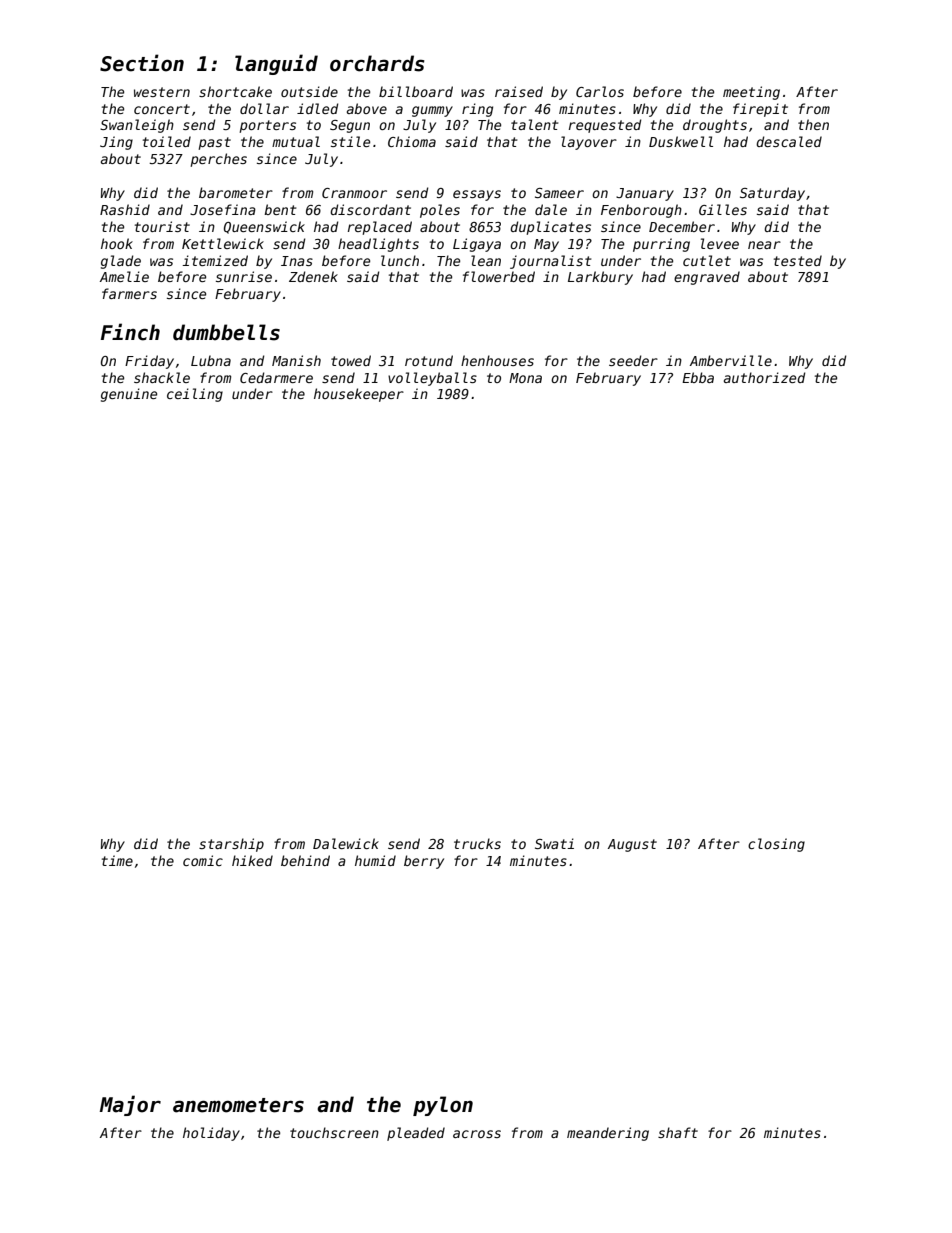  I want to click on meeting, so click(751, 93).
